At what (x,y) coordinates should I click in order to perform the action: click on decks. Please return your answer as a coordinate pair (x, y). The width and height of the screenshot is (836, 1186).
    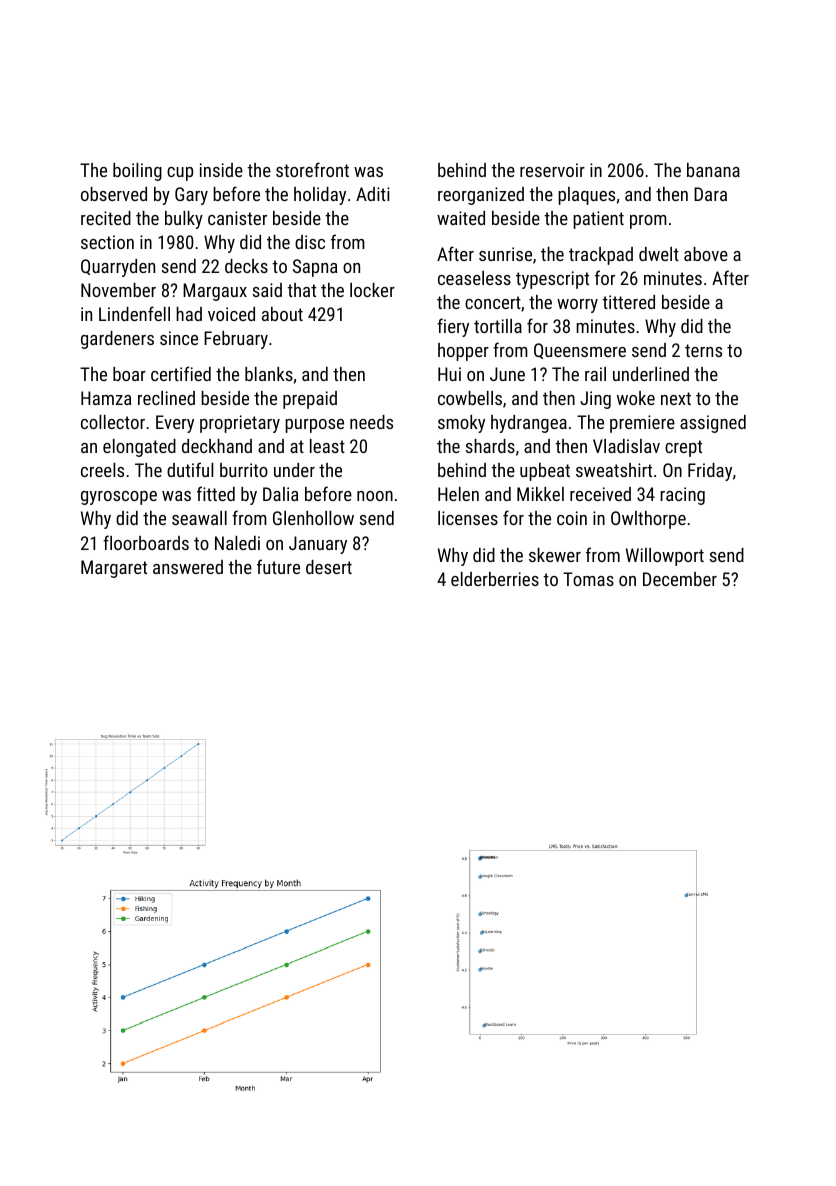
    Looking at the image, I should click on (246, 266).
